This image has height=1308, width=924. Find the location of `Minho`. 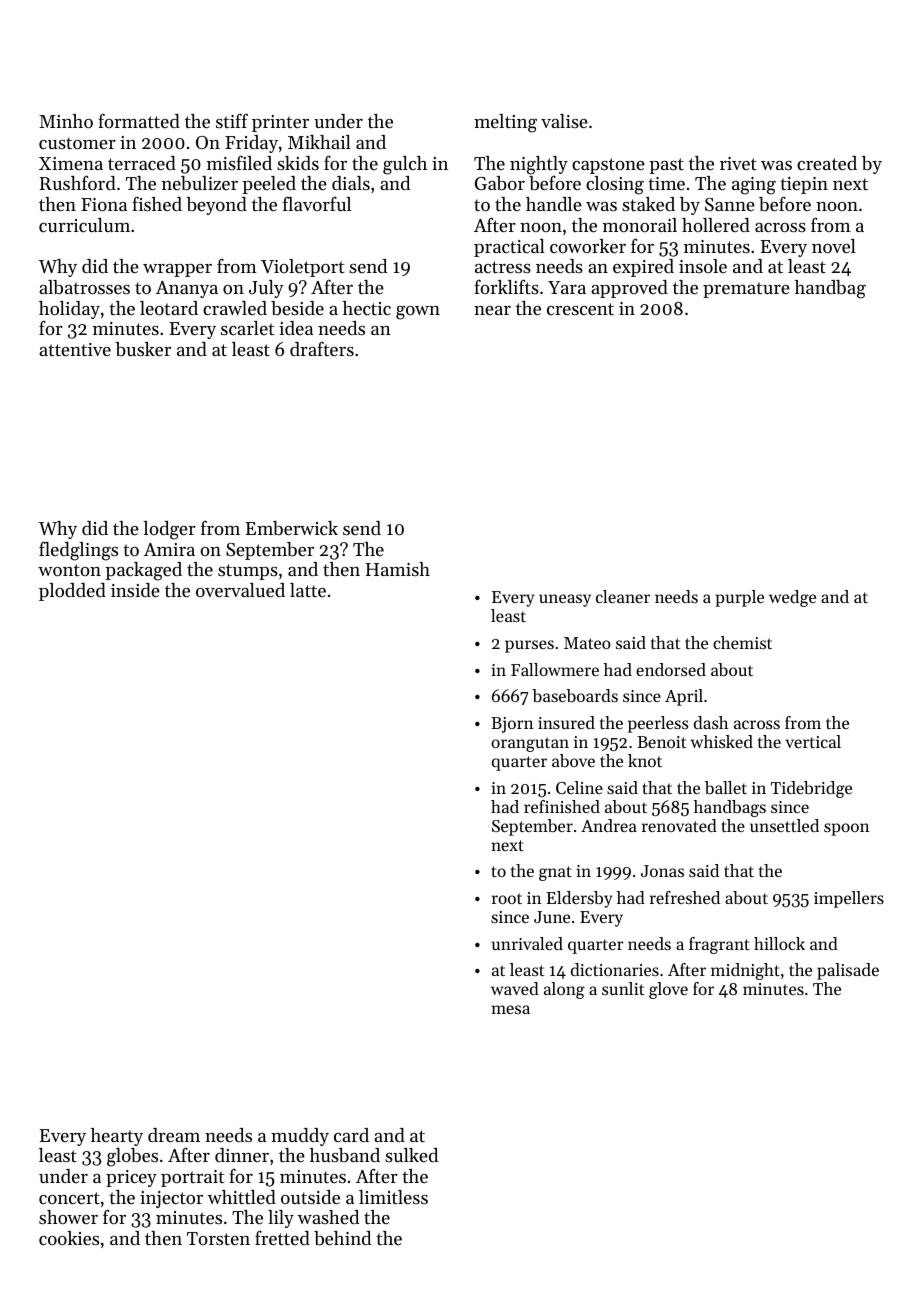

Minho is located at coordinates (66, 121).
